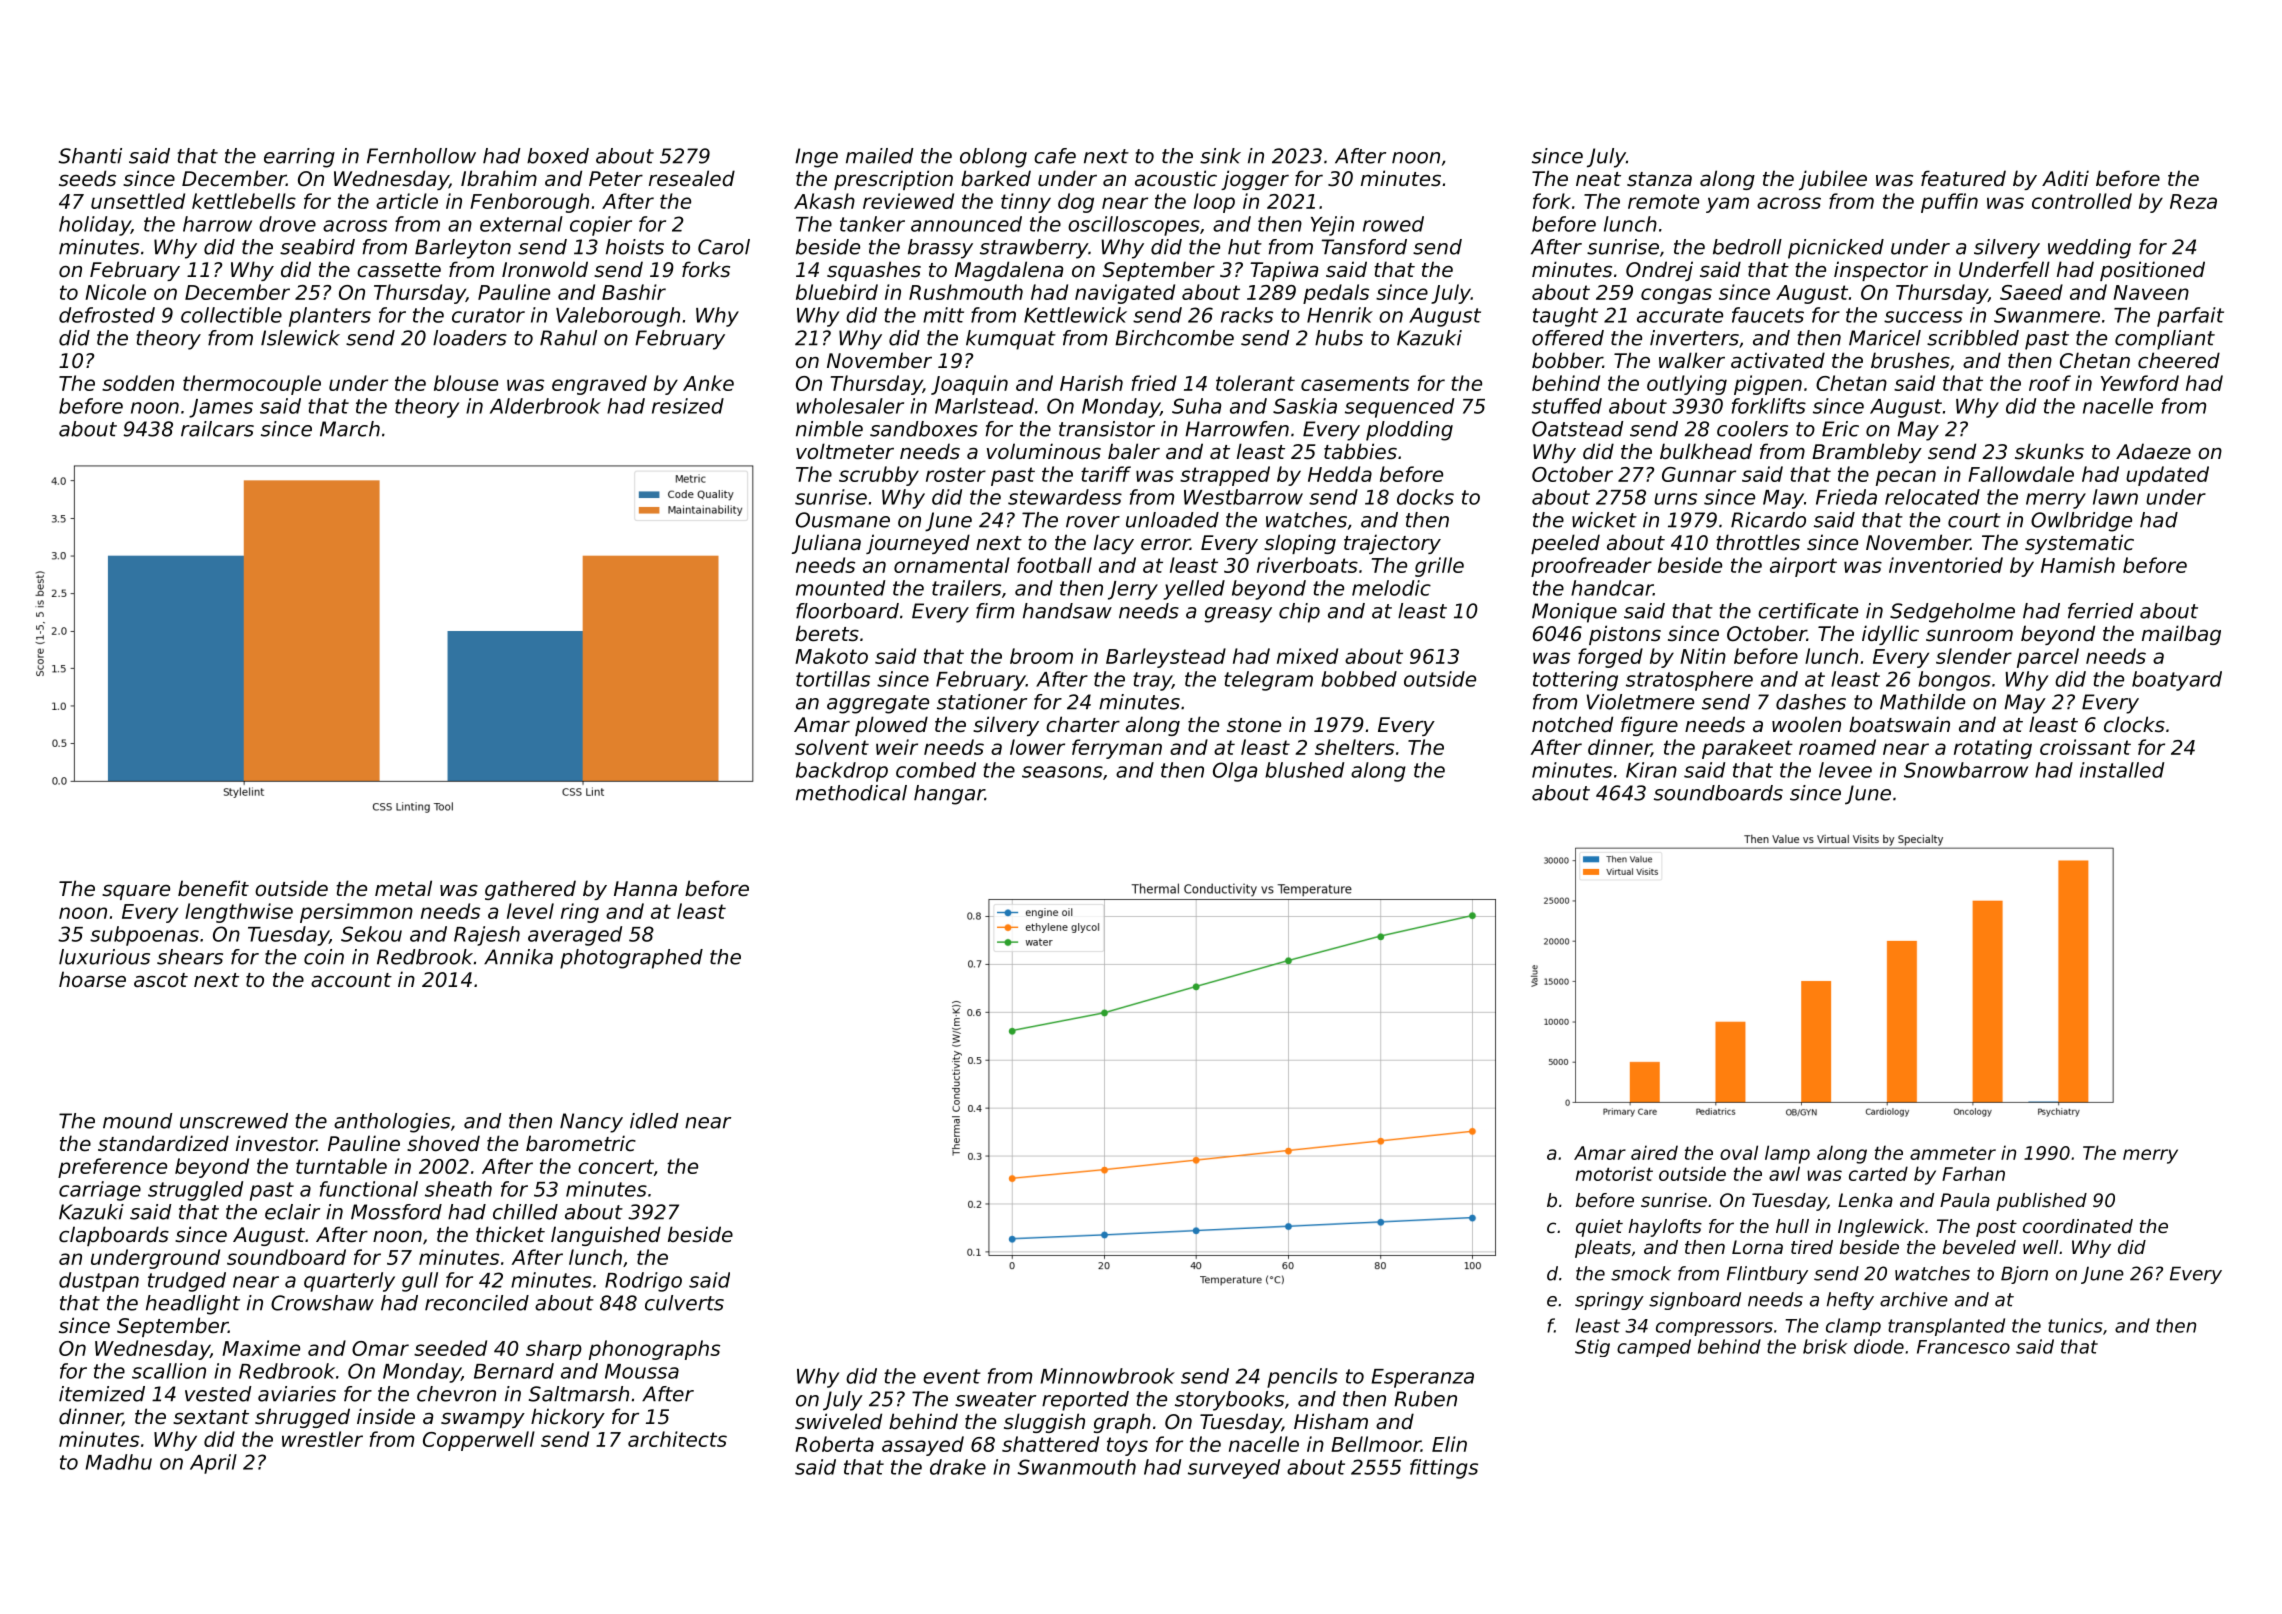 Image resolution: width=2282 pixels, height=1614 pixels. I want to click on ferried, so click(2101, 611).
